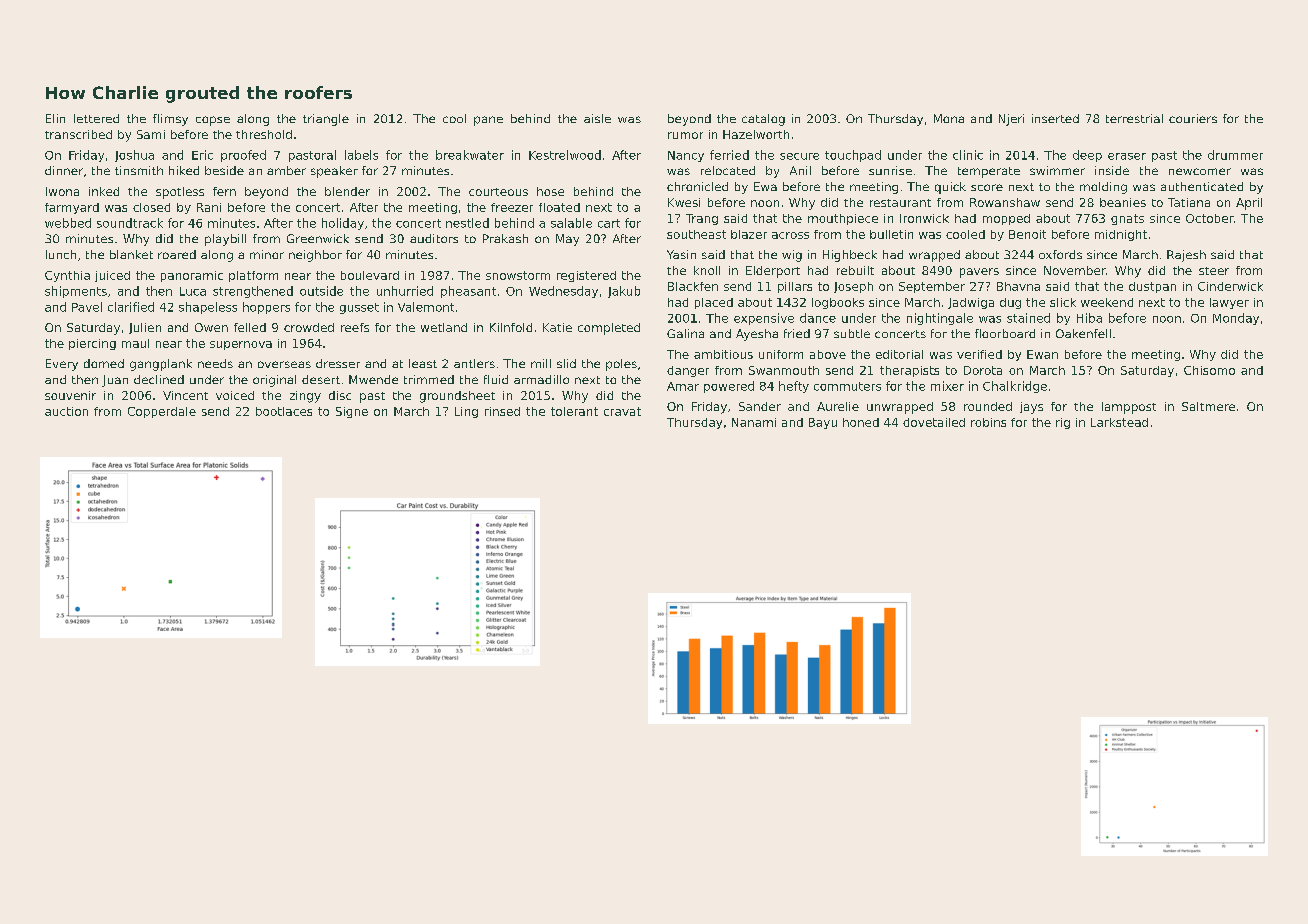 This page has width=1308, height=924. Describe the element at coordinates (139, 170) in the page. I see `tinsmith` at that location.
